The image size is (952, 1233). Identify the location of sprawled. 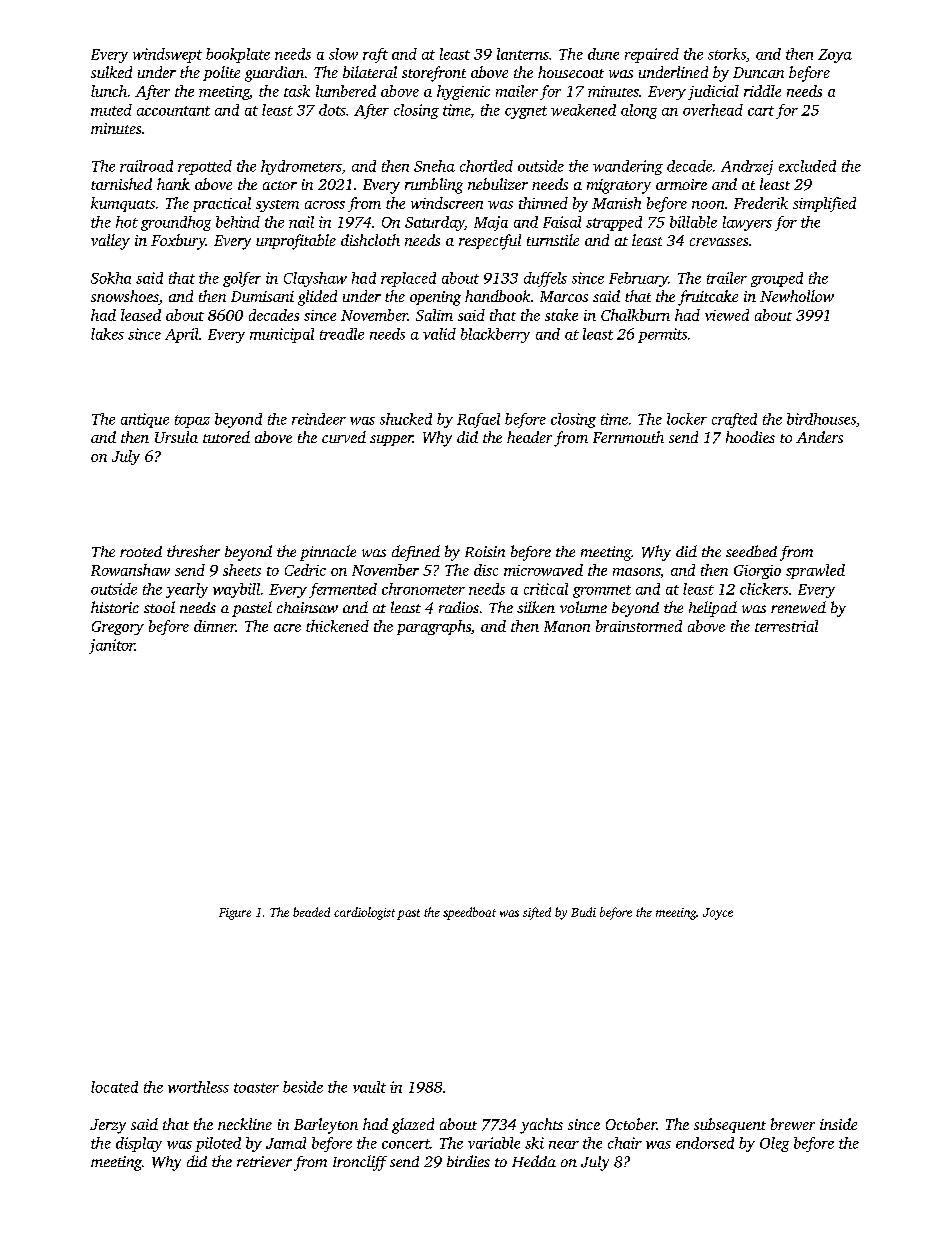
(815, 571).
